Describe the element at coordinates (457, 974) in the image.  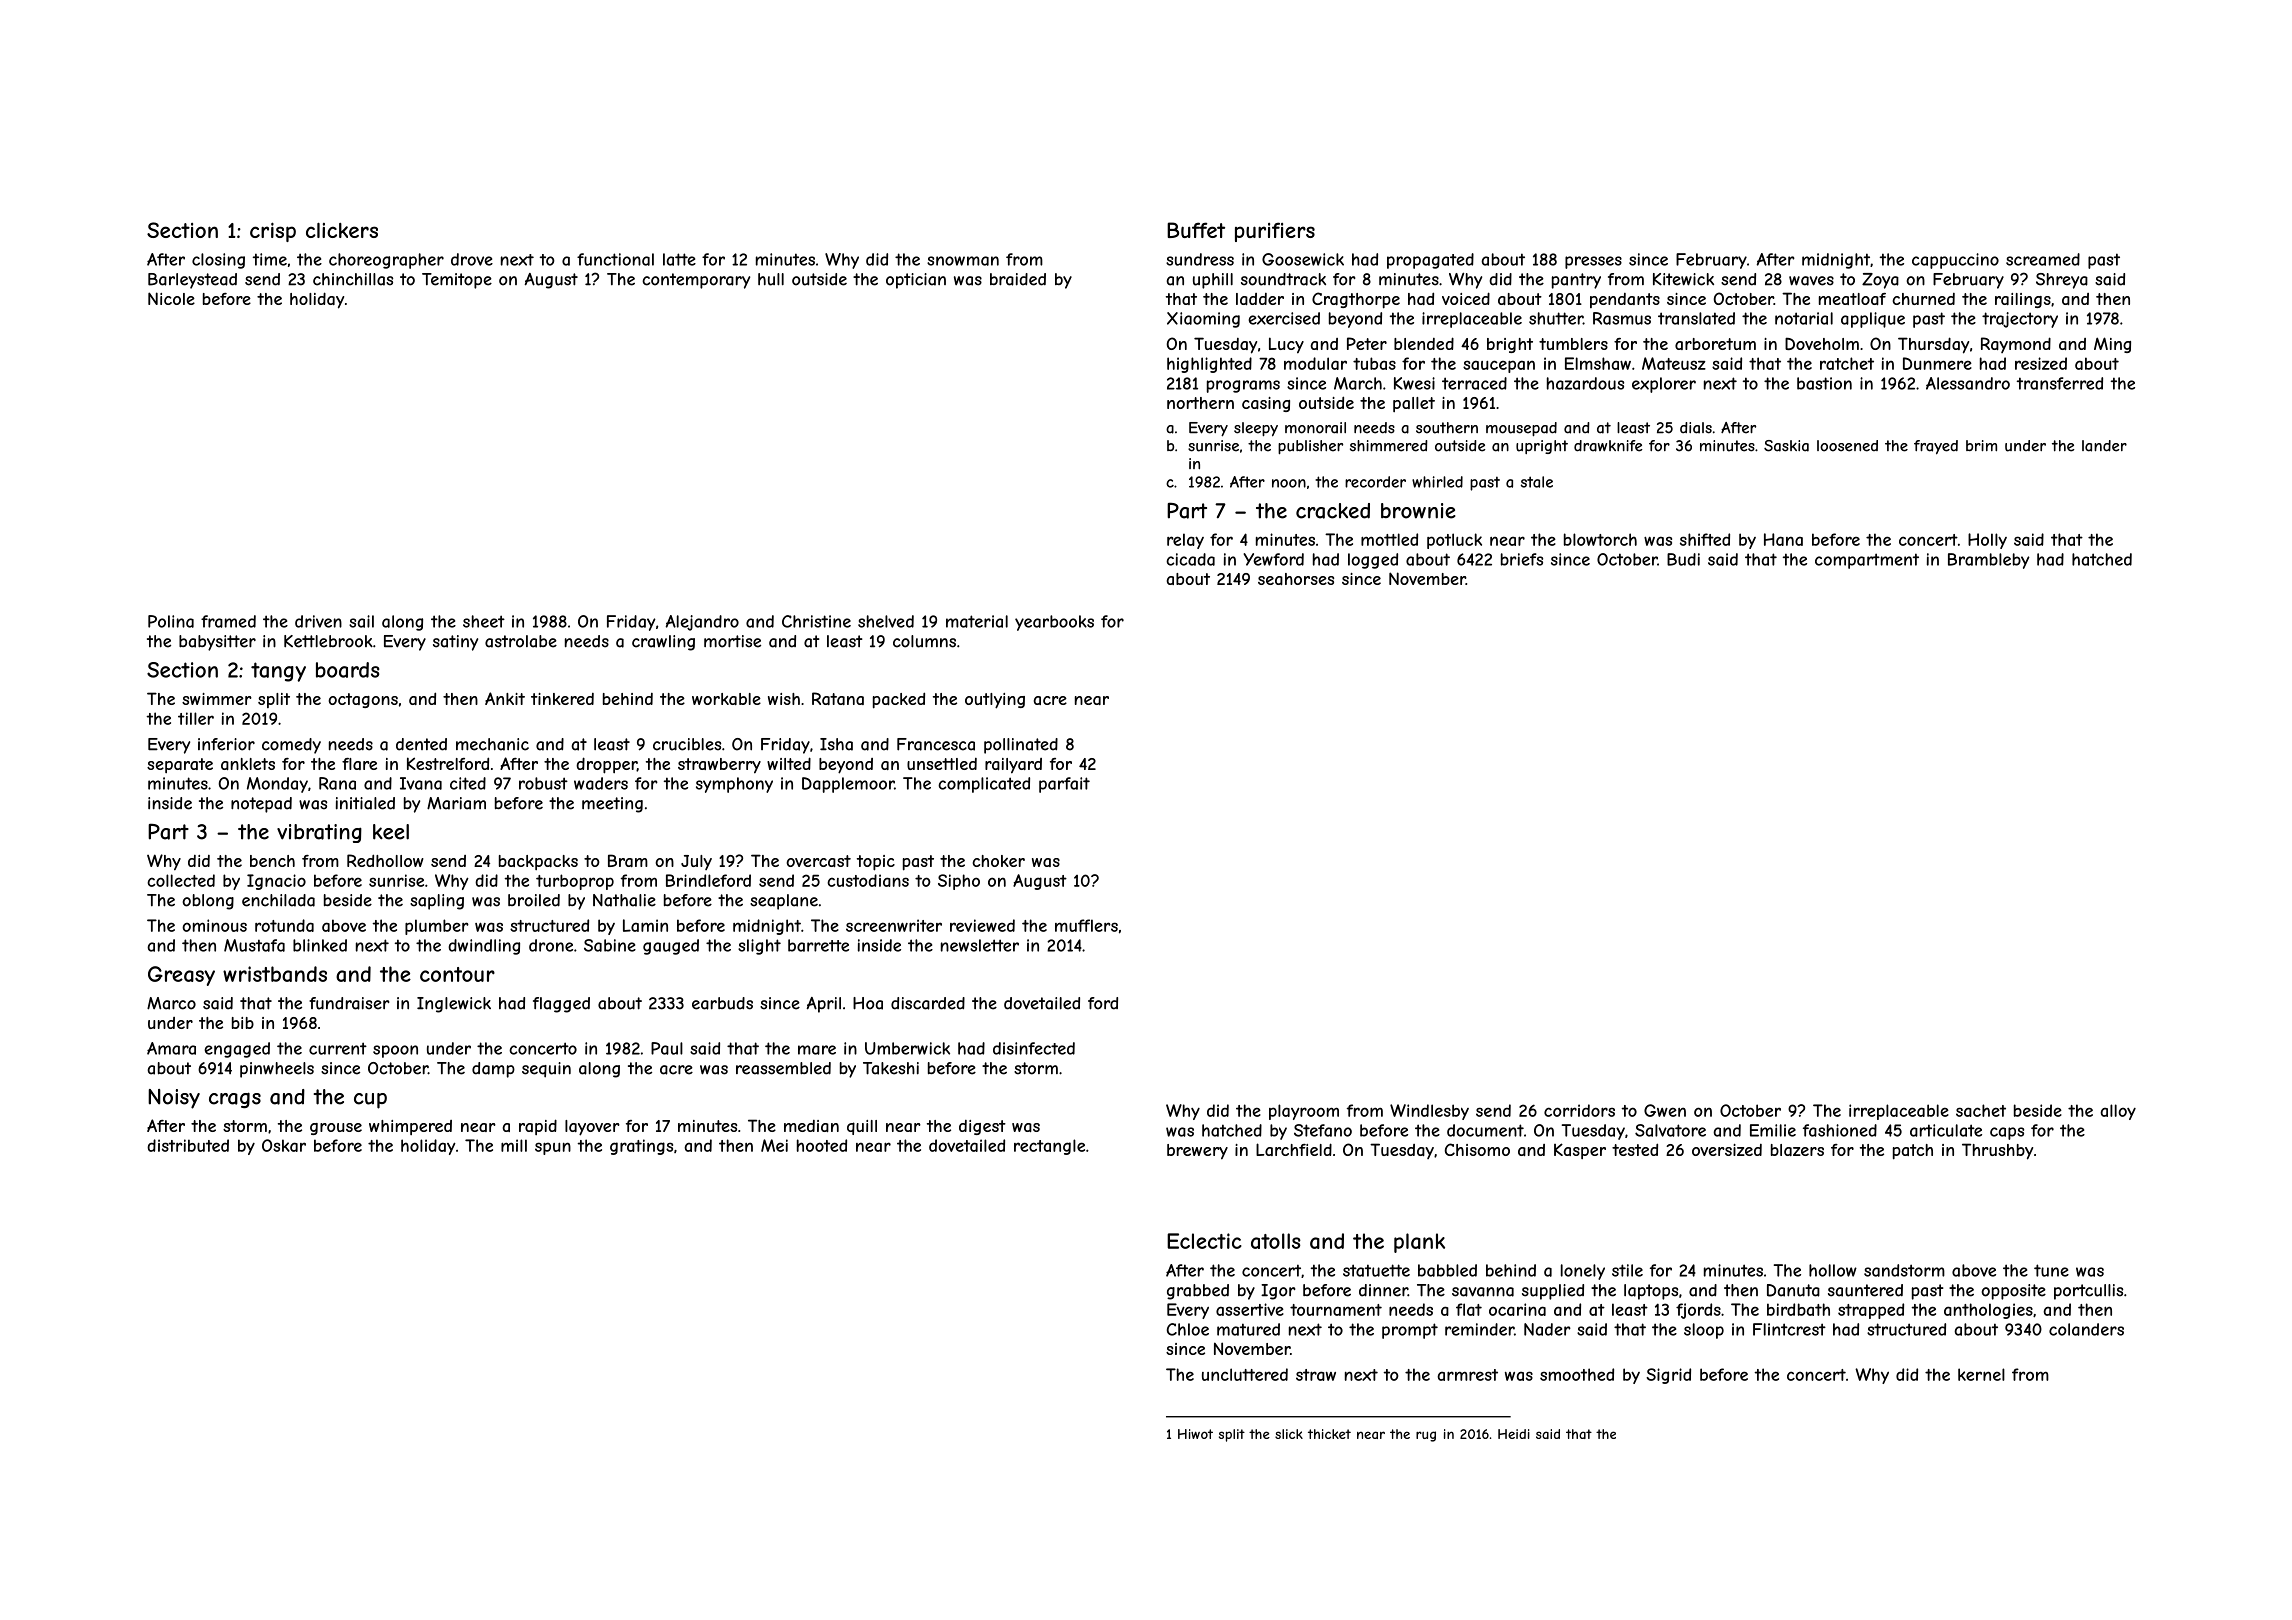
I see `contour` at that location.
